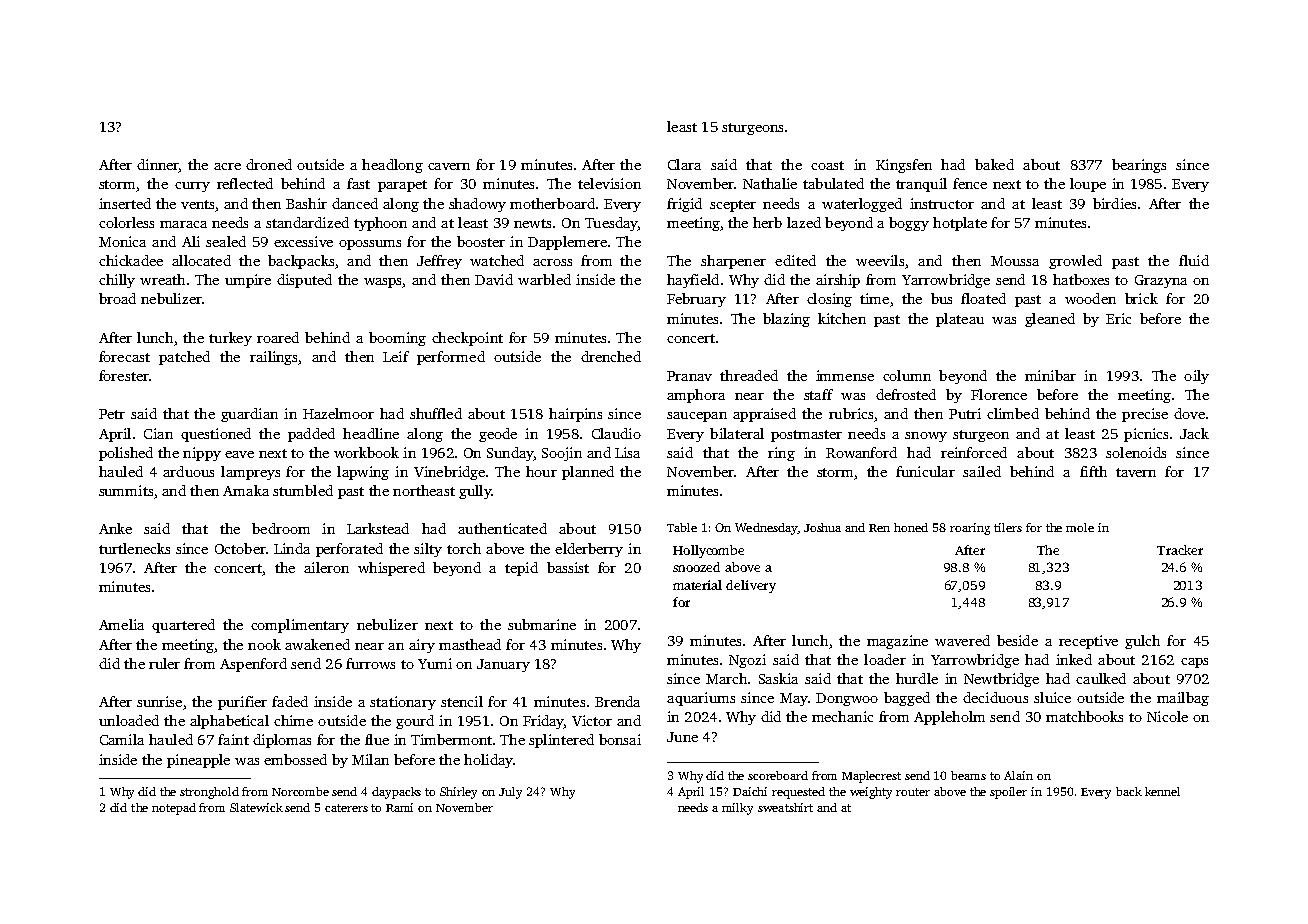  What do you see at coordinates (158, 166) in the image?
I see `dinner` at bounding box center [158, 166].
